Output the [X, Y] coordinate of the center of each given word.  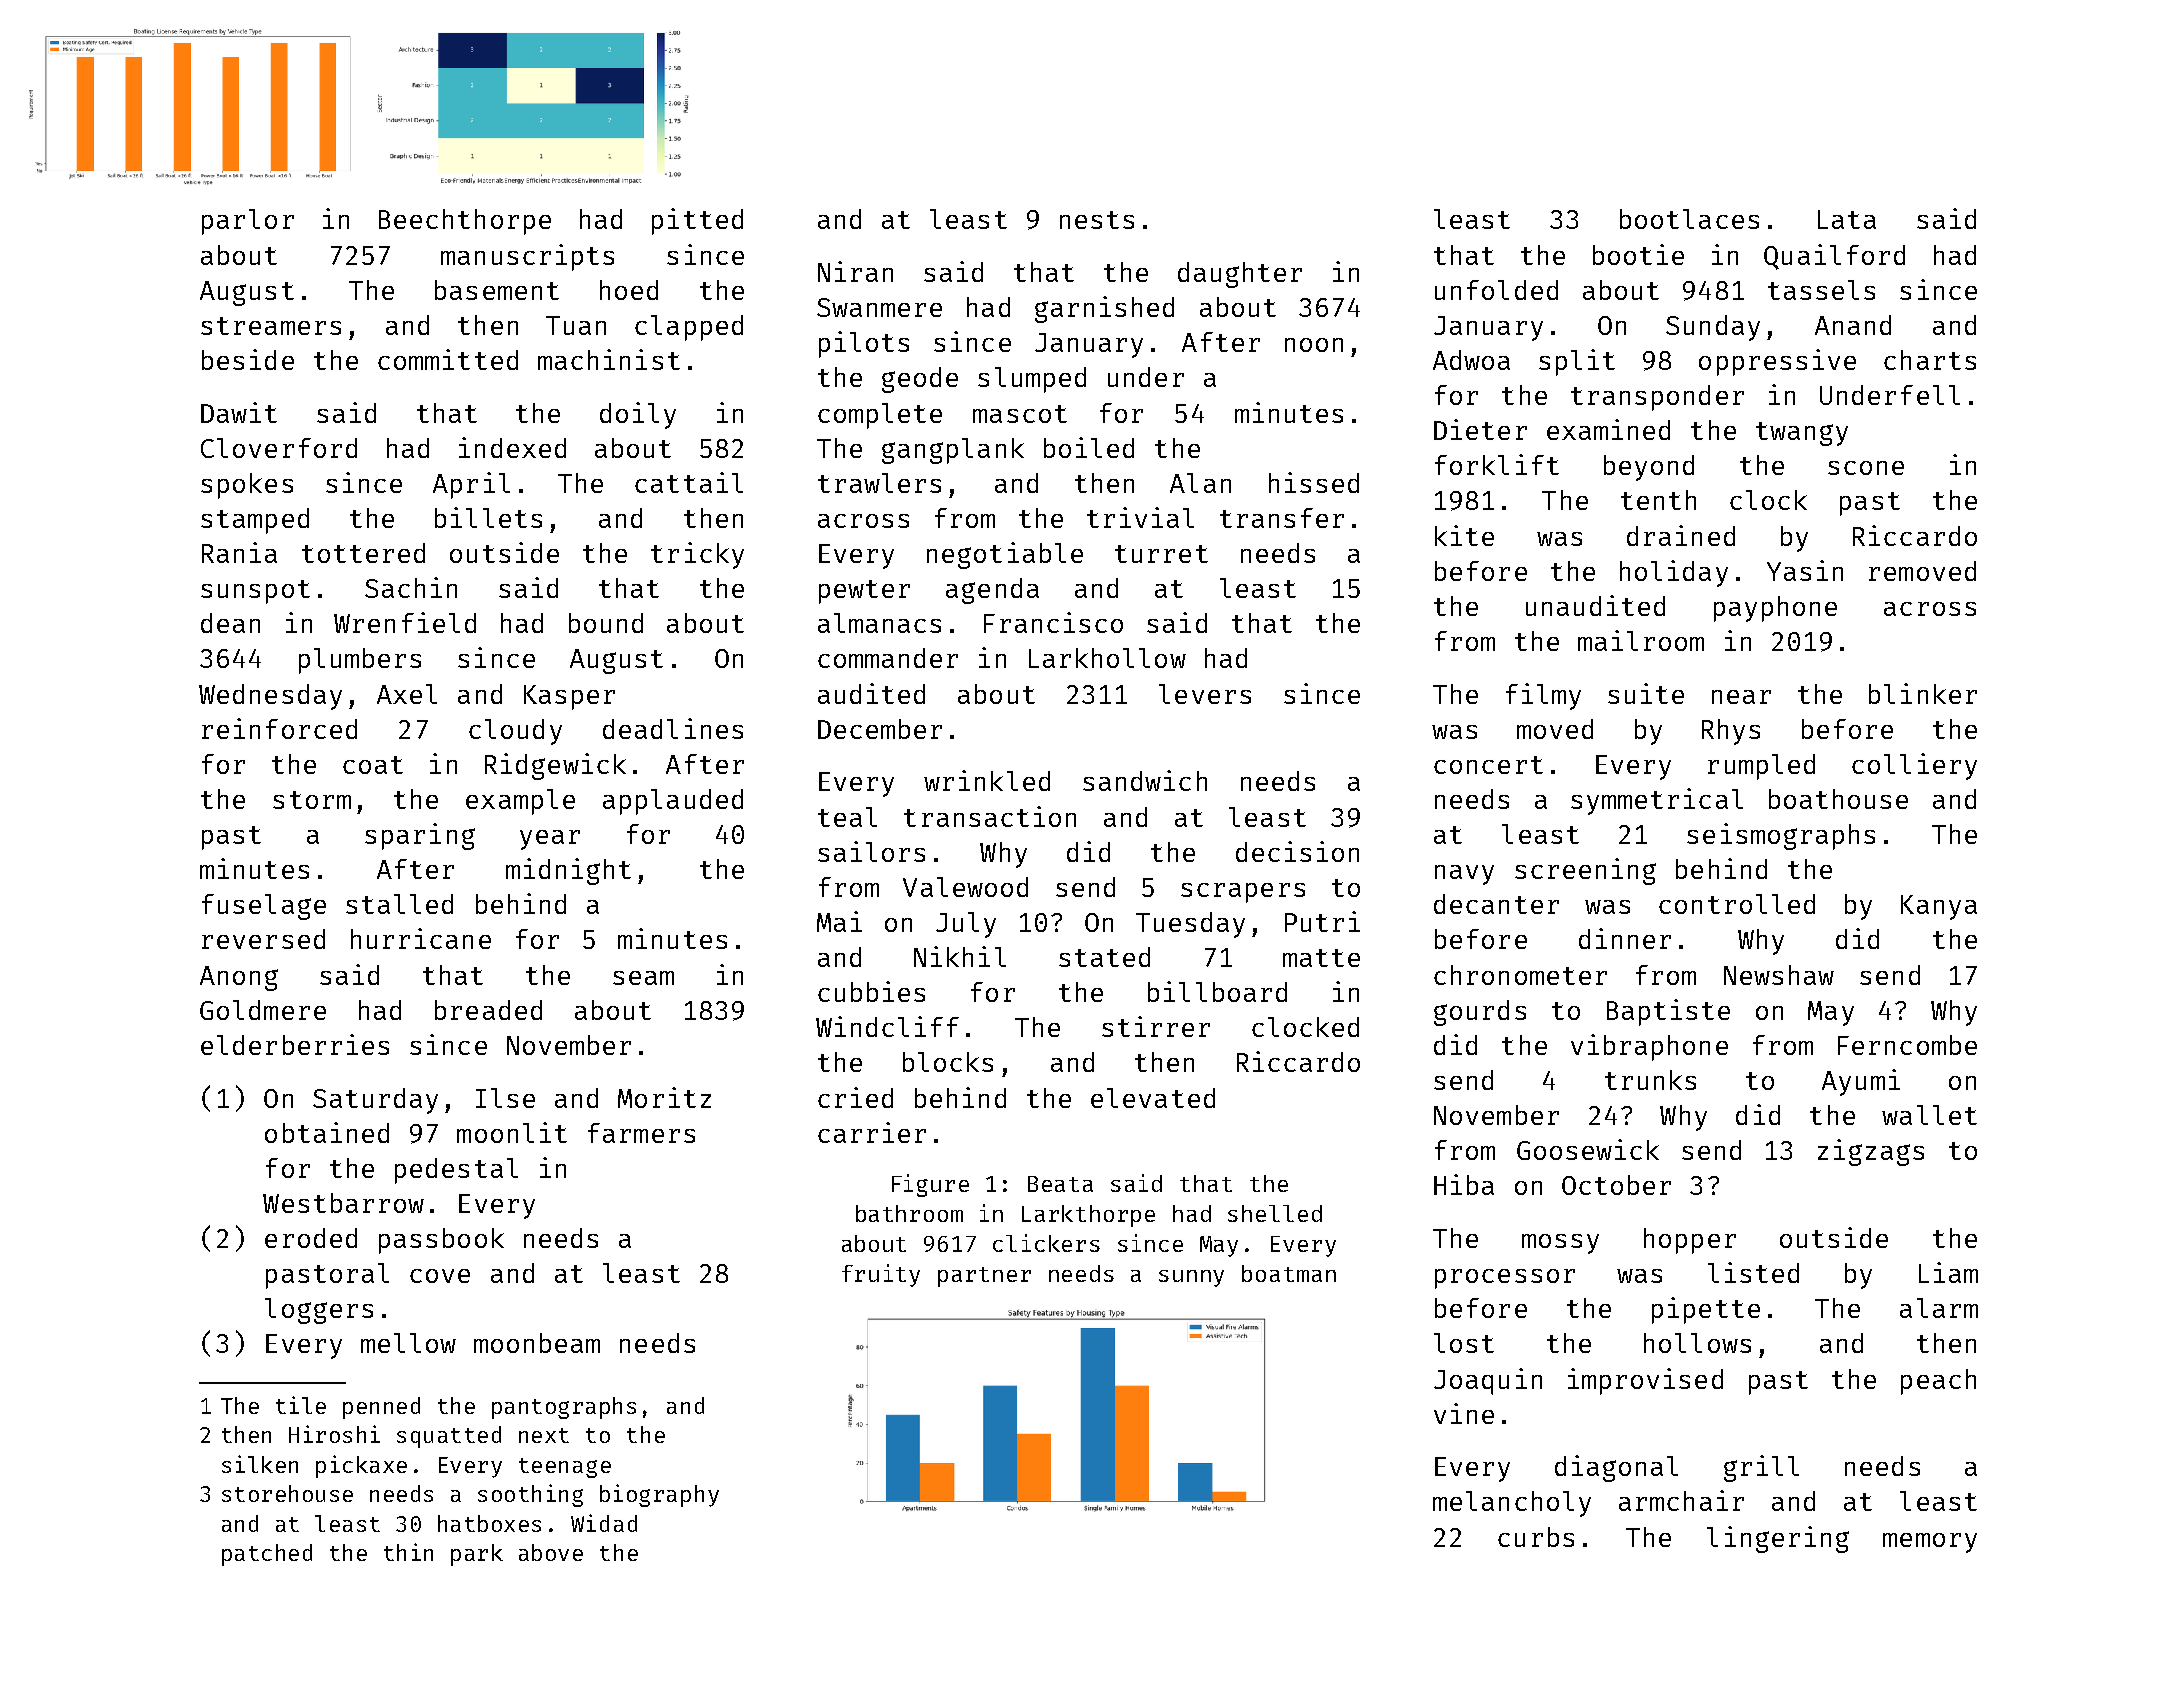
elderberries [295, 1044]
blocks [948, 1062]
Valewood [965, 887]
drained [1681, 535]
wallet [1929, 1115]
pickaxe [361, 1466]
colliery [1914, 766]
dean [230, 623]
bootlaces [1689, 219]
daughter [1240, 275]
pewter [864, 592]
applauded [673, 802]
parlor [248, 222]
